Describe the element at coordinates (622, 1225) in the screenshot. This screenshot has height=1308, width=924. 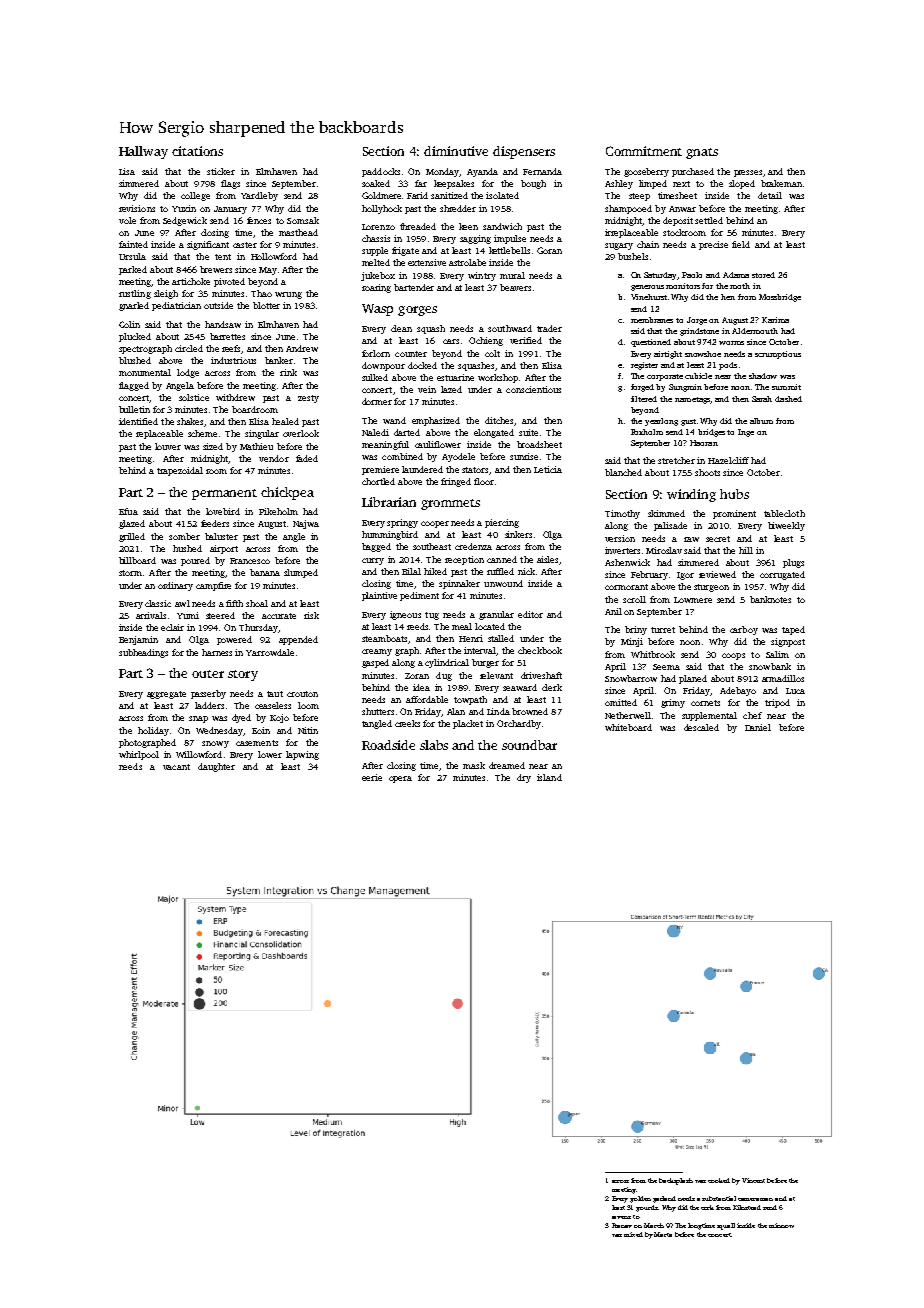
I see `Pranav` at that location.
